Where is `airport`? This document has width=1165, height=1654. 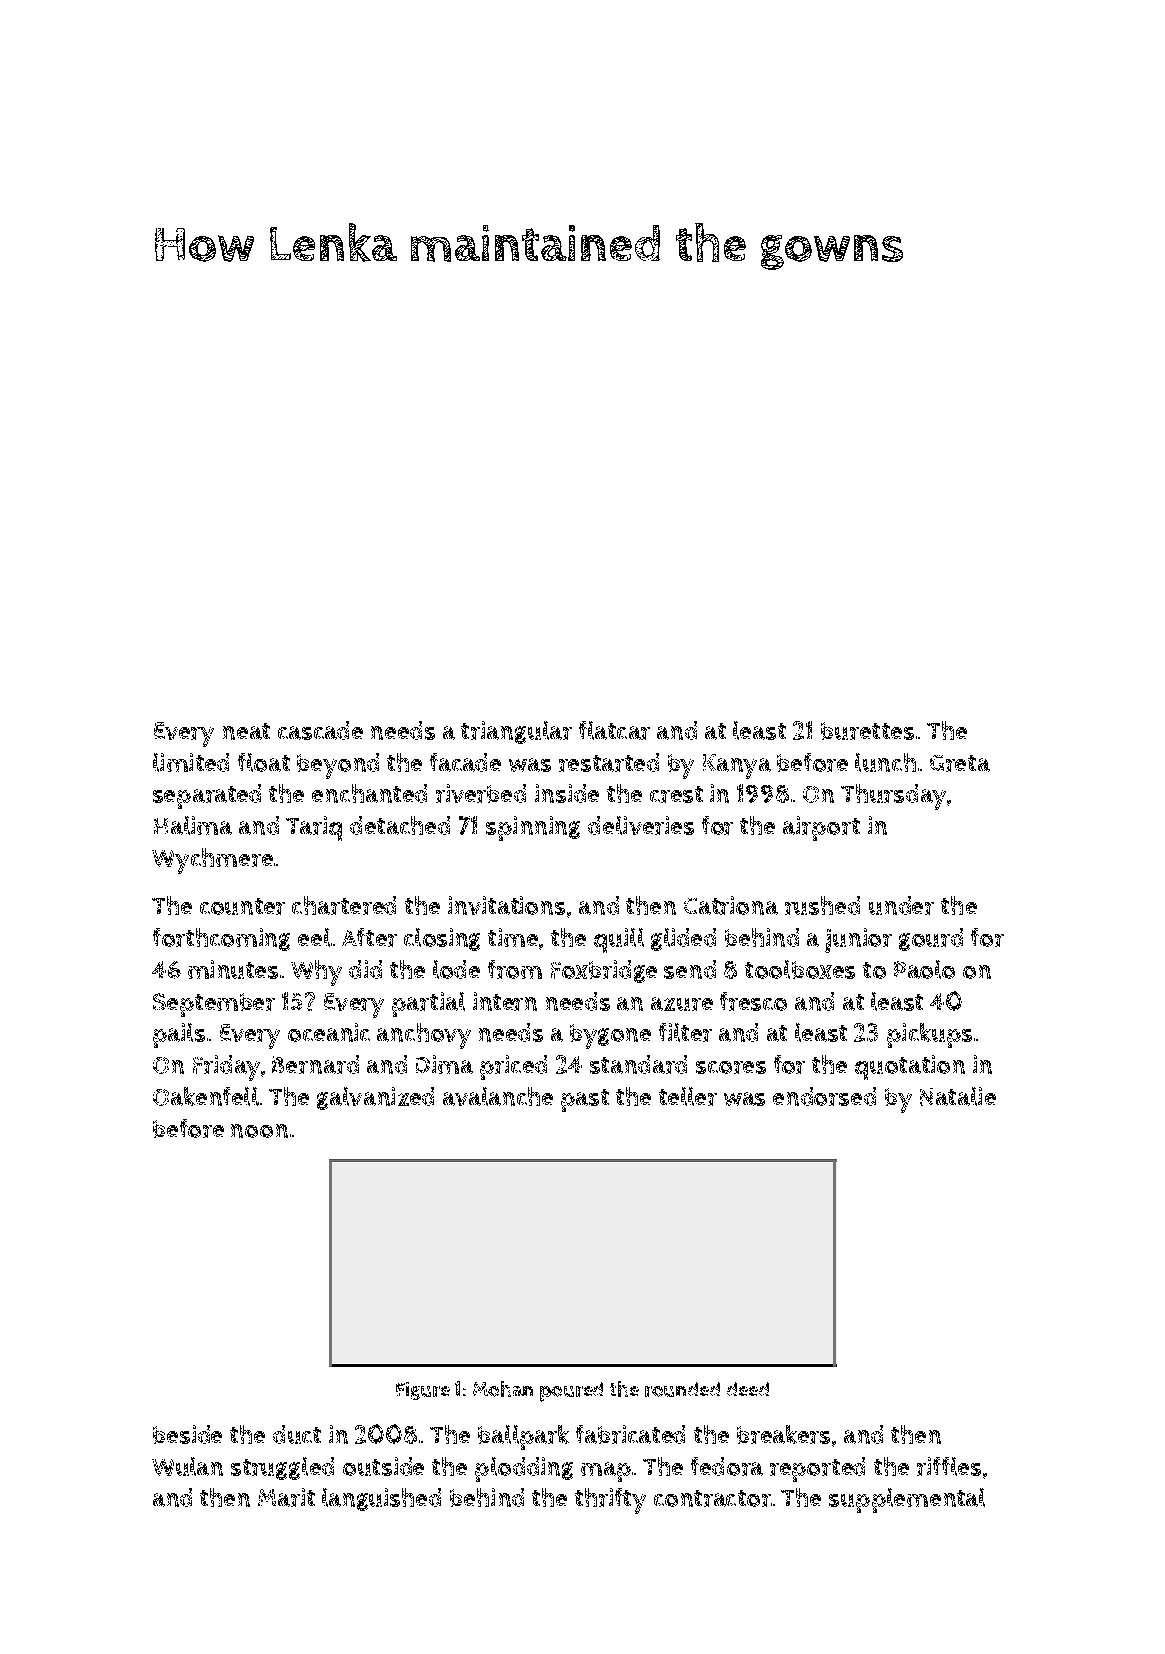 airport is located at coordinates (821, 828).
